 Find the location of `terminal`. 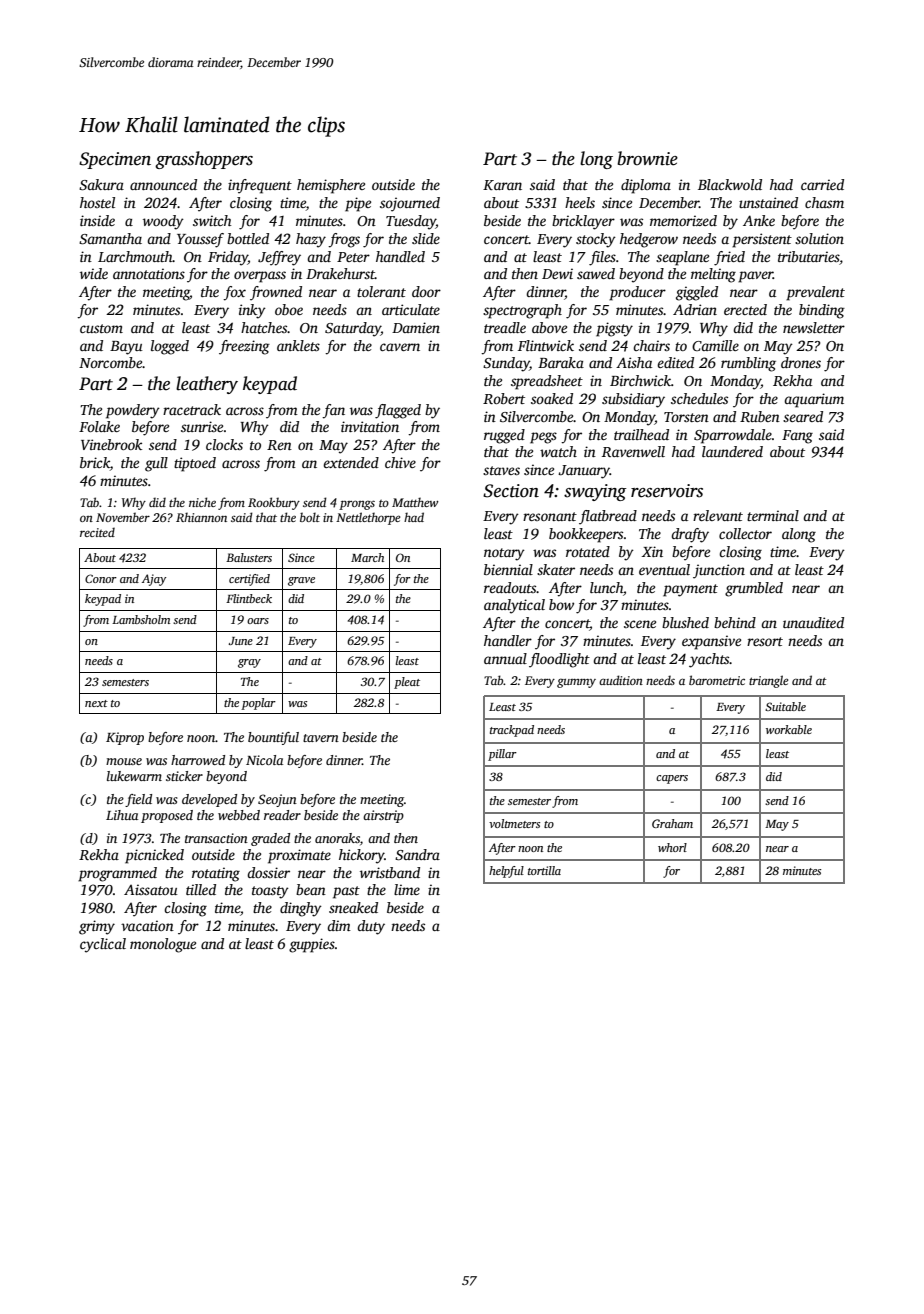

terminal is located at coordinates (773, 515).
